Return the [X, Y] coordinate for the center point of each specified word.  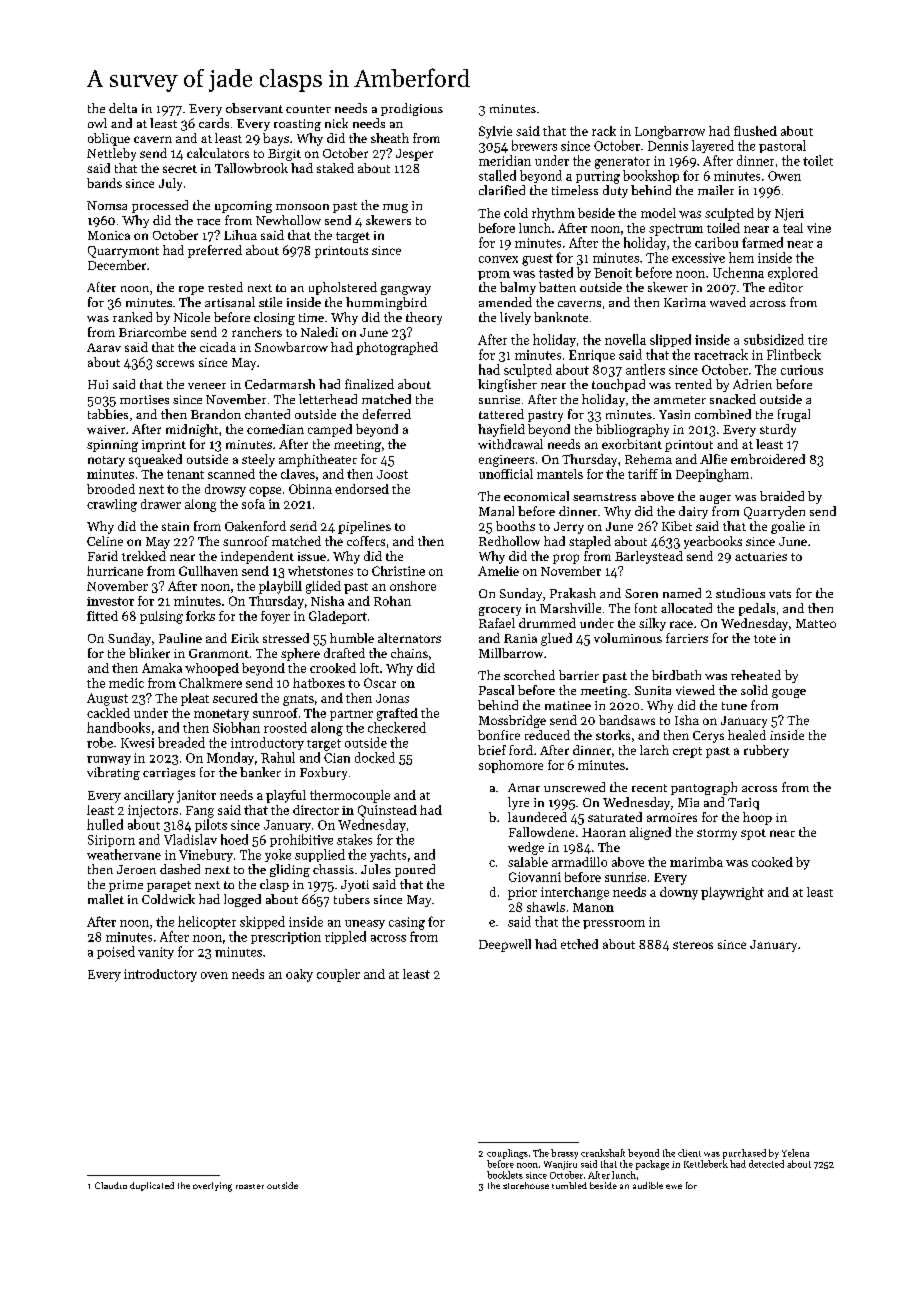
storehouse [526, 1185]
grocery [500, 611]
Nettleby [111, 154]
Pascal [496, 690]
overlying [212, 1187]
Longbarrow [670, 132]
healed [747, 735]
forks [200, 616]
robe [100, 742]
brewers [534, 145]
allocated [686, 608]
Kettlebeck [706, 1164]
